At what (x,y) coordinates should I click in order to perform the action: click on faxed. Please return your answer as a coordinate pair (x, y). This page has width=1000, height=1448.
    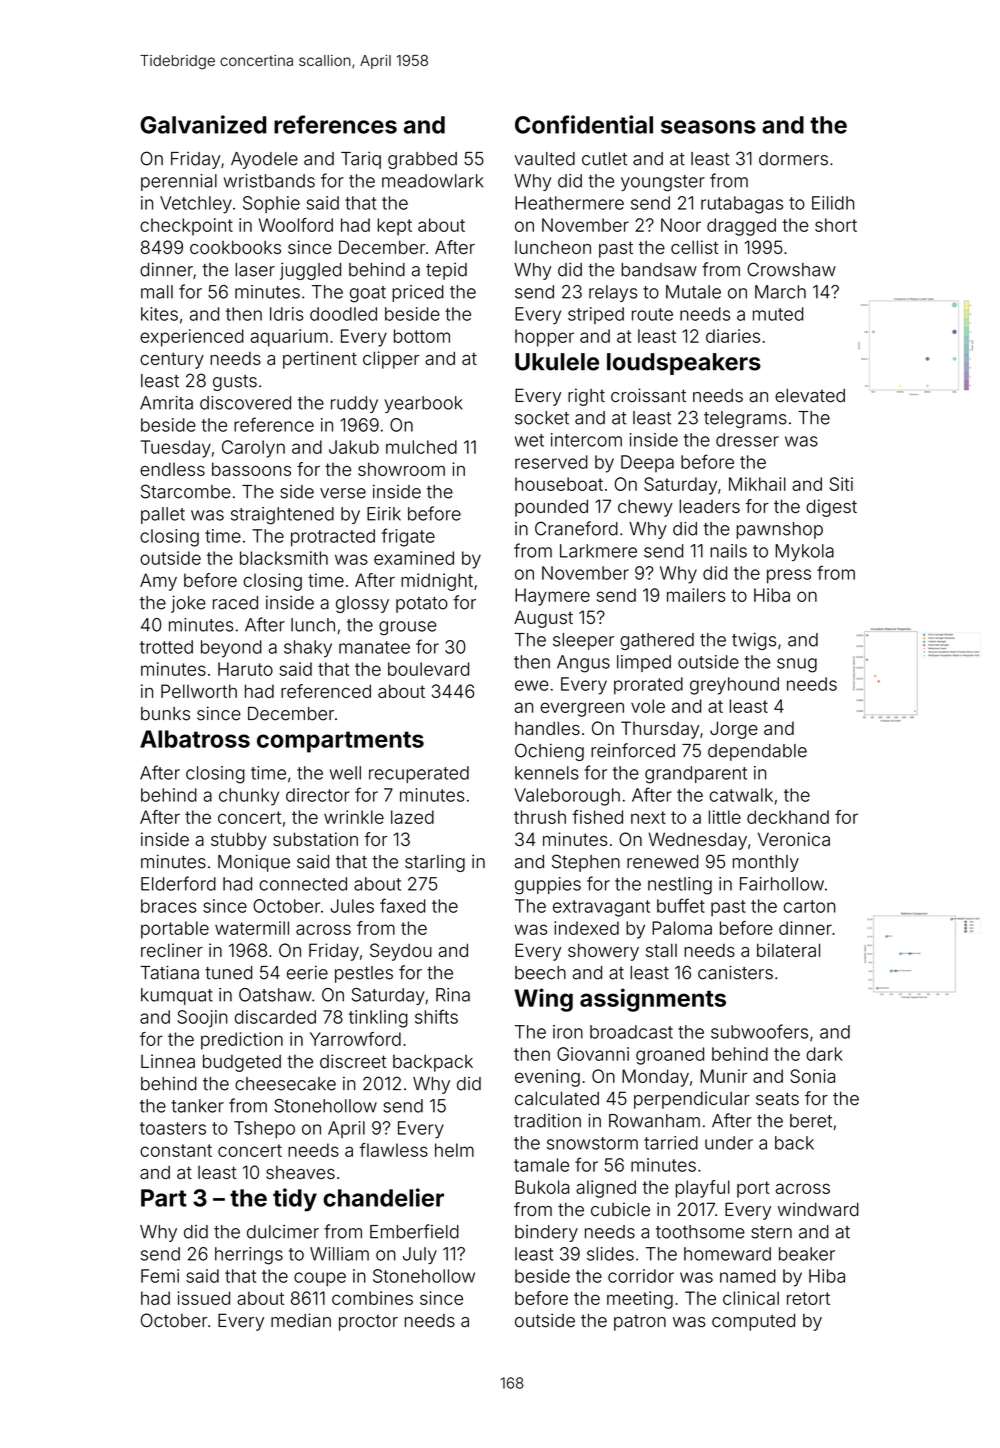
    Looking at the image, I should click on (403, 905).
